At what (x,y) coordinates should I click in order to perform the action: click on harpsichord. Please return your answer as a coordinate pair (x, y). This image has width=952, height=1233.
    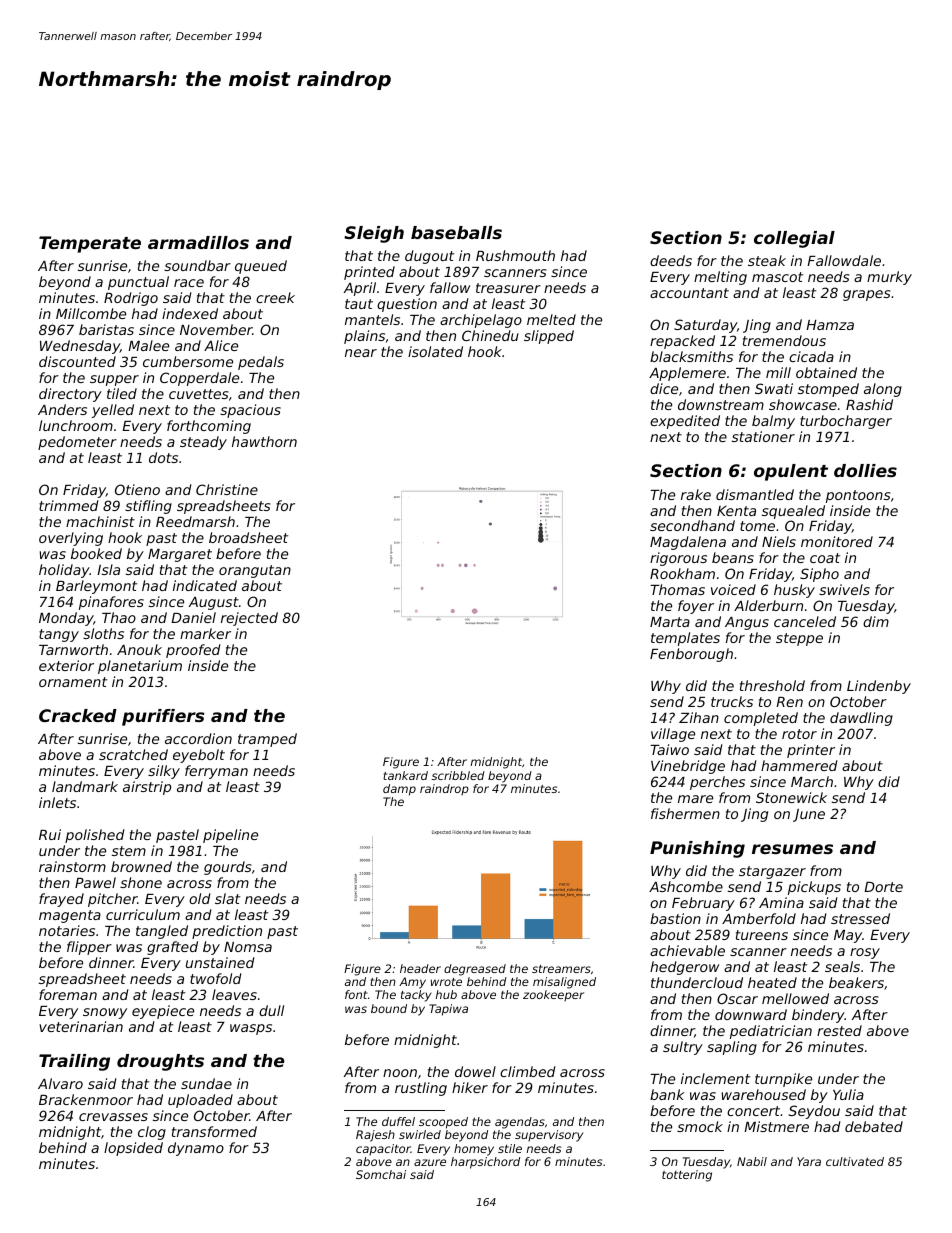
    Looking at the image, I should click on (485, 1163).
